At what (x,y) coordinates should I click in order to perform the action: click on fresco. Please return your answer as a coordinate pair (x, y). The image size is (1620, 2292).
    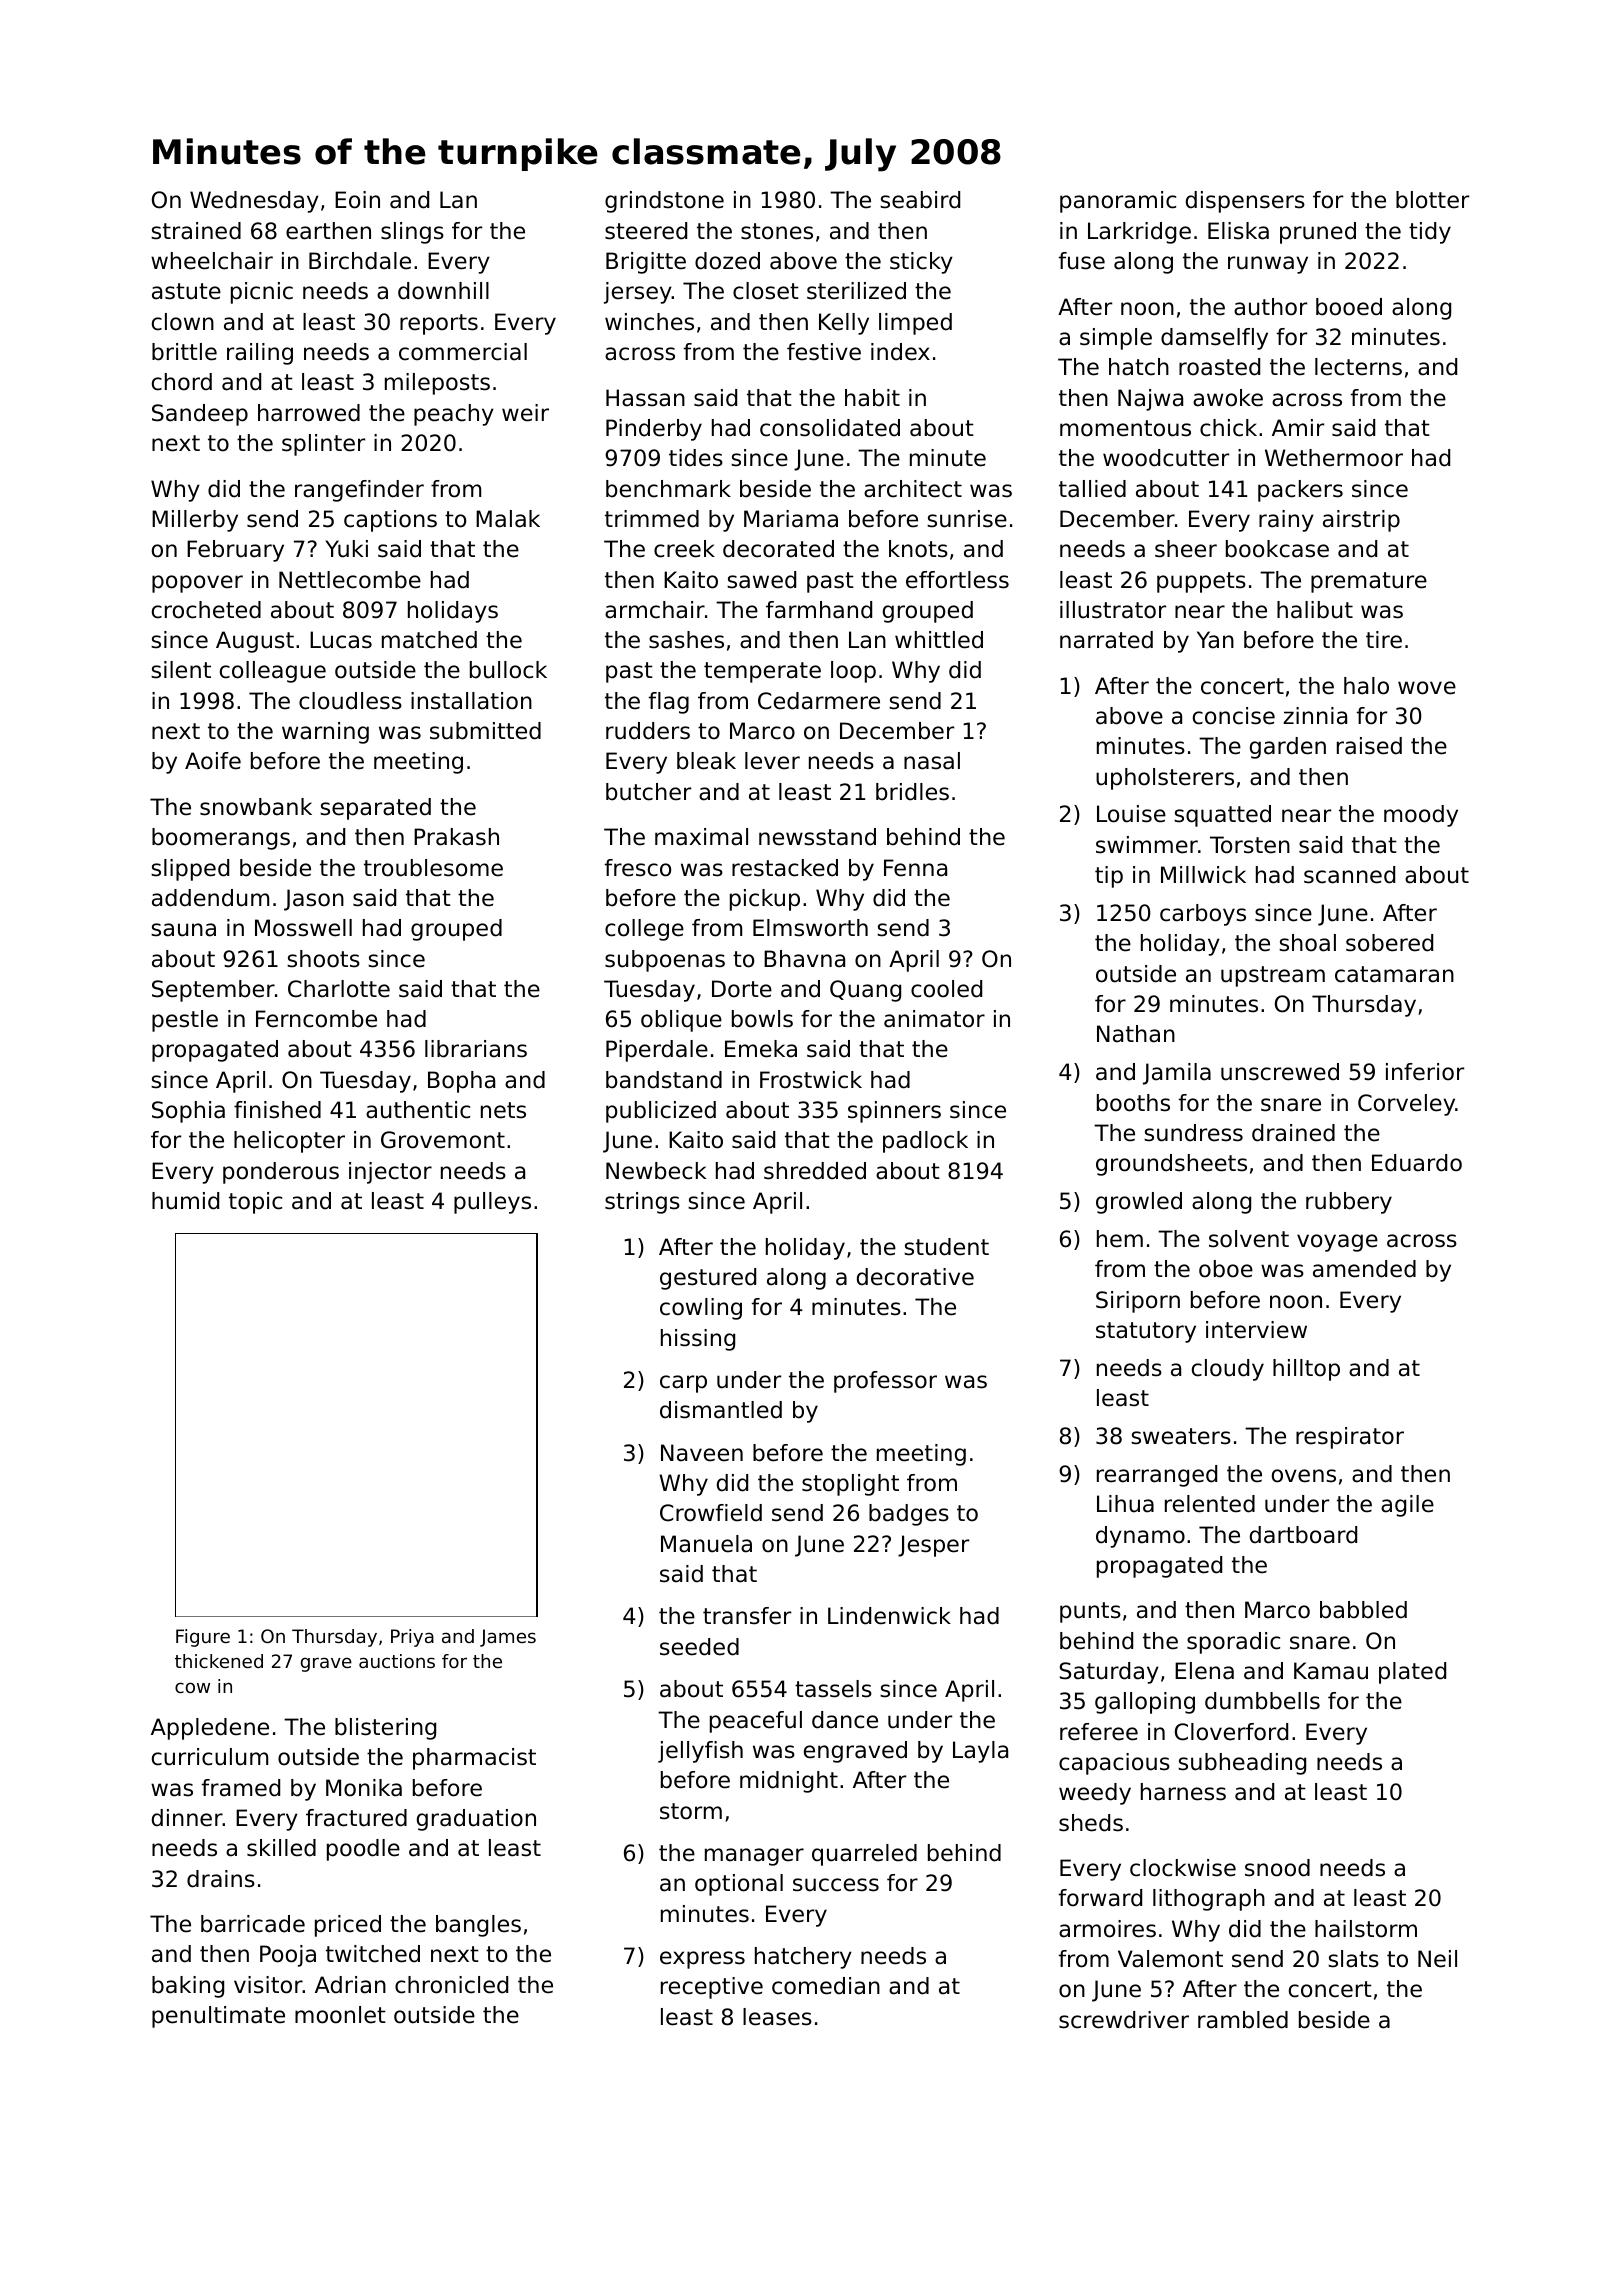
    Looking at the image, I should click on (638, 868).
